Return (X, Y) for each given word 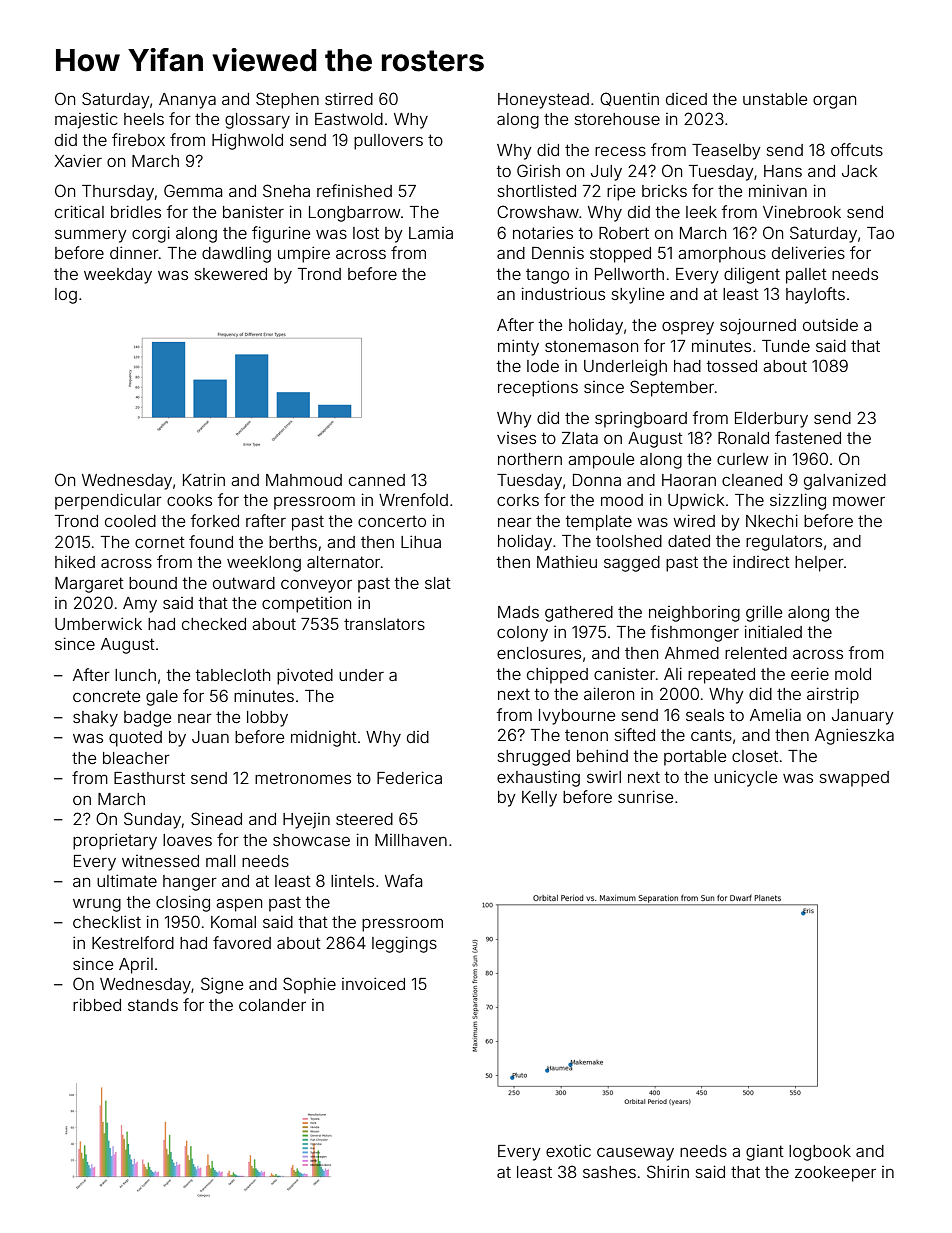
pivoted (305, 676)
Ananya (187, 101)
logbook (820, 1153)
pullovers (388, 142)
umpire (304, 254)
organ (834, 102)
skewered (231, 274)
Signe (222, 985)
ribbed (97, 1004)
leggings (404, 944)
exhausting (538, 778)
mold (853, 674)
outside (830, 325)
